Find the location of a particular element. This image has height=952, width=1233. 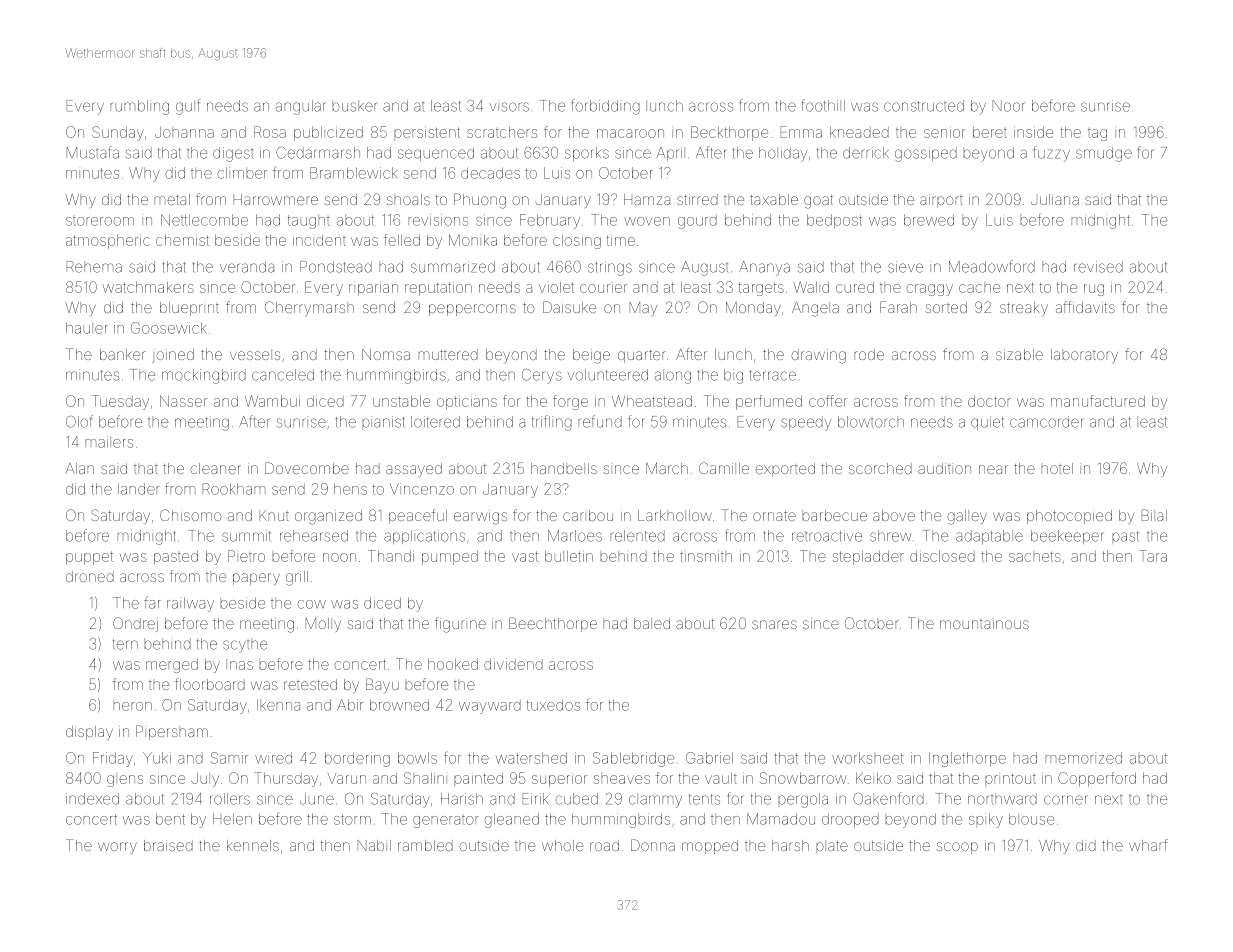

relented is located at coordinates (637, 536).
